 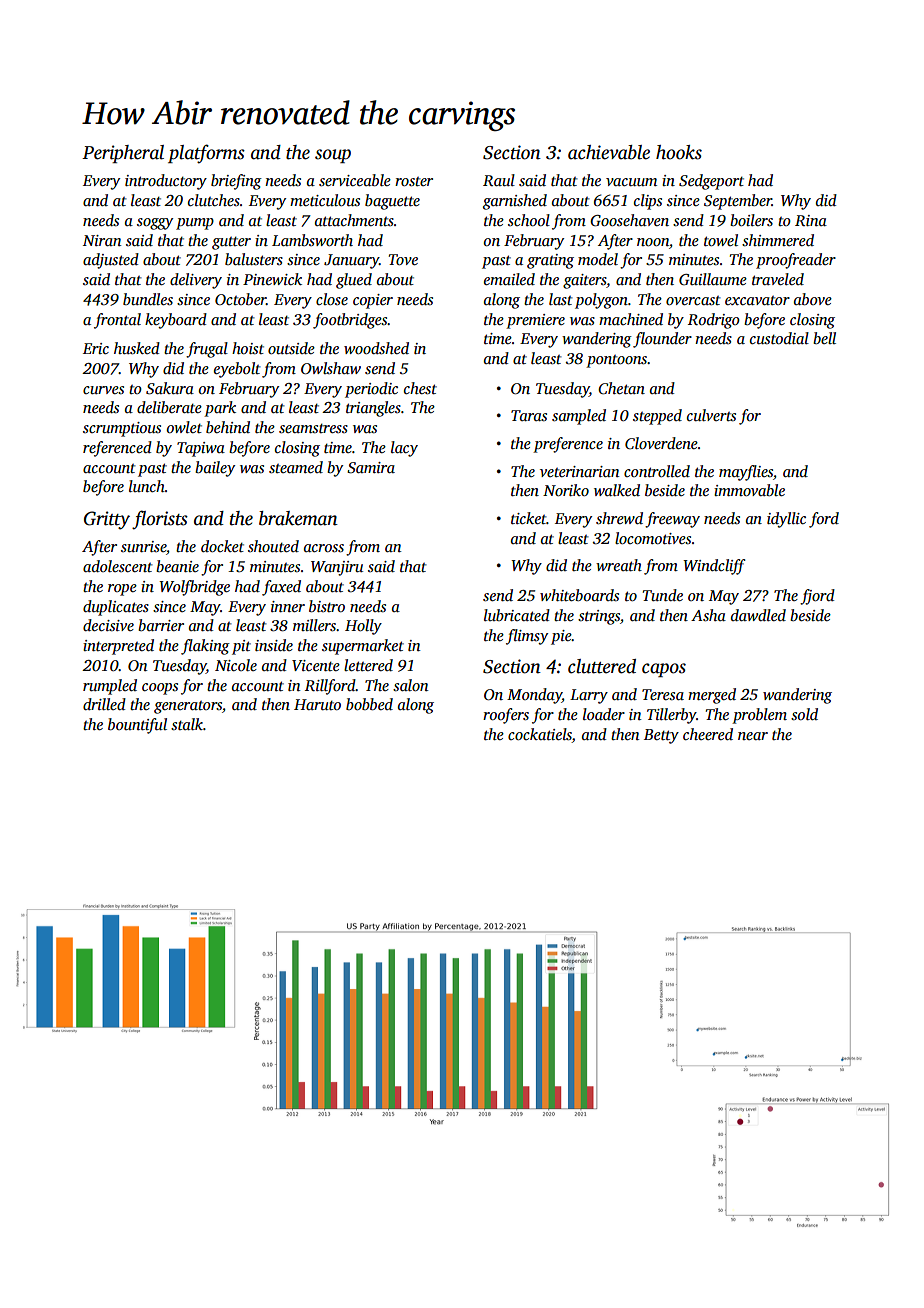 What do you see at coordinates (609, 152) in the screenshot?
I see `achievable` at bounding box center [609, 152].
